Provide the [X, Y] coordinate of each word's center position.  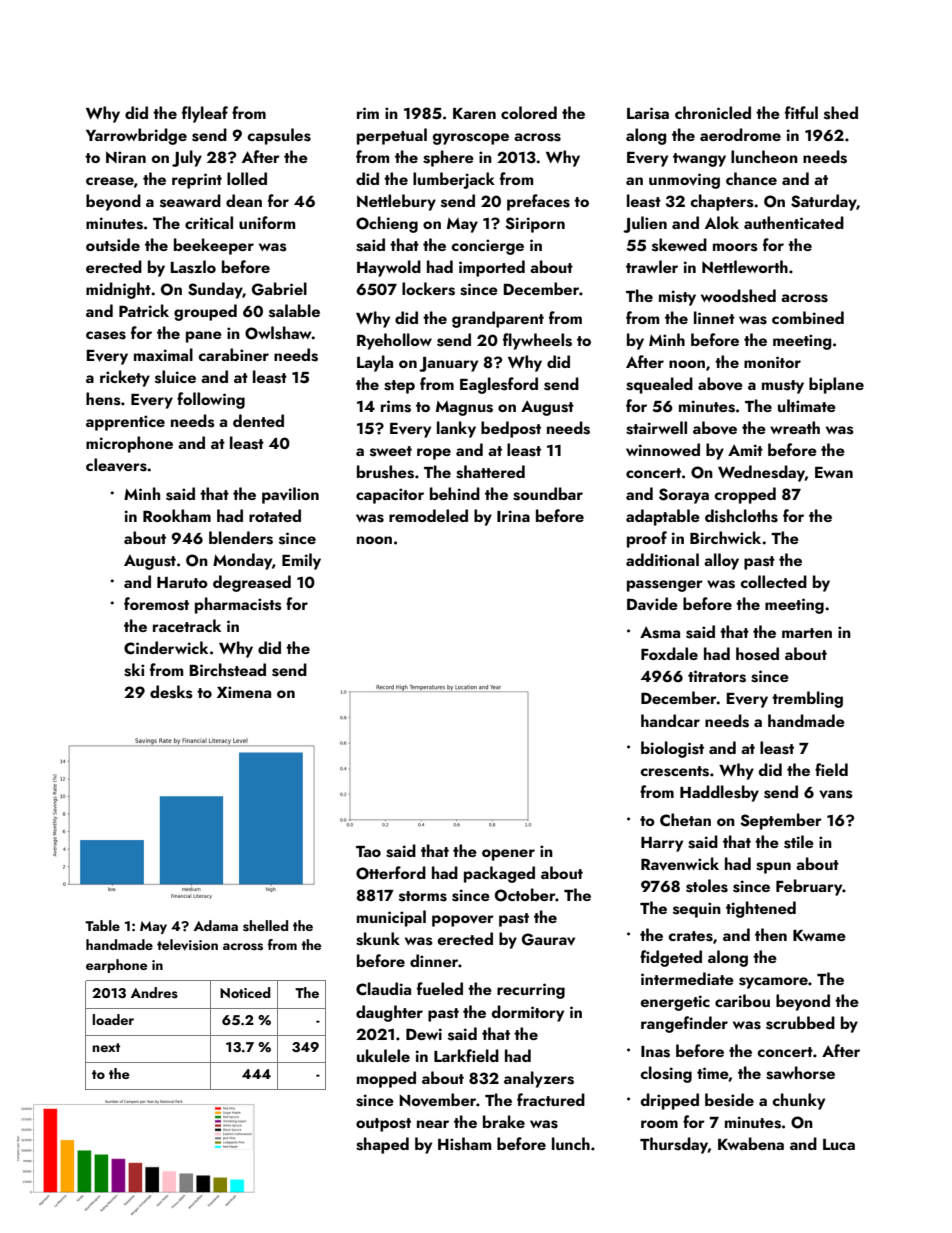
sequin [697, 910]
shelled [265, 926]
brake [504, 1121]
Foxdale [669, 653]
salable [294, 311]
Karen [474, 113]
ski [134, 670]
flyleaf [205, 114]
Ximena [244, 692]
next [106, 1047]
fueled [440, 988]
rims [396, 406]
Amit [745, 450]
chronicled [713, 112]
